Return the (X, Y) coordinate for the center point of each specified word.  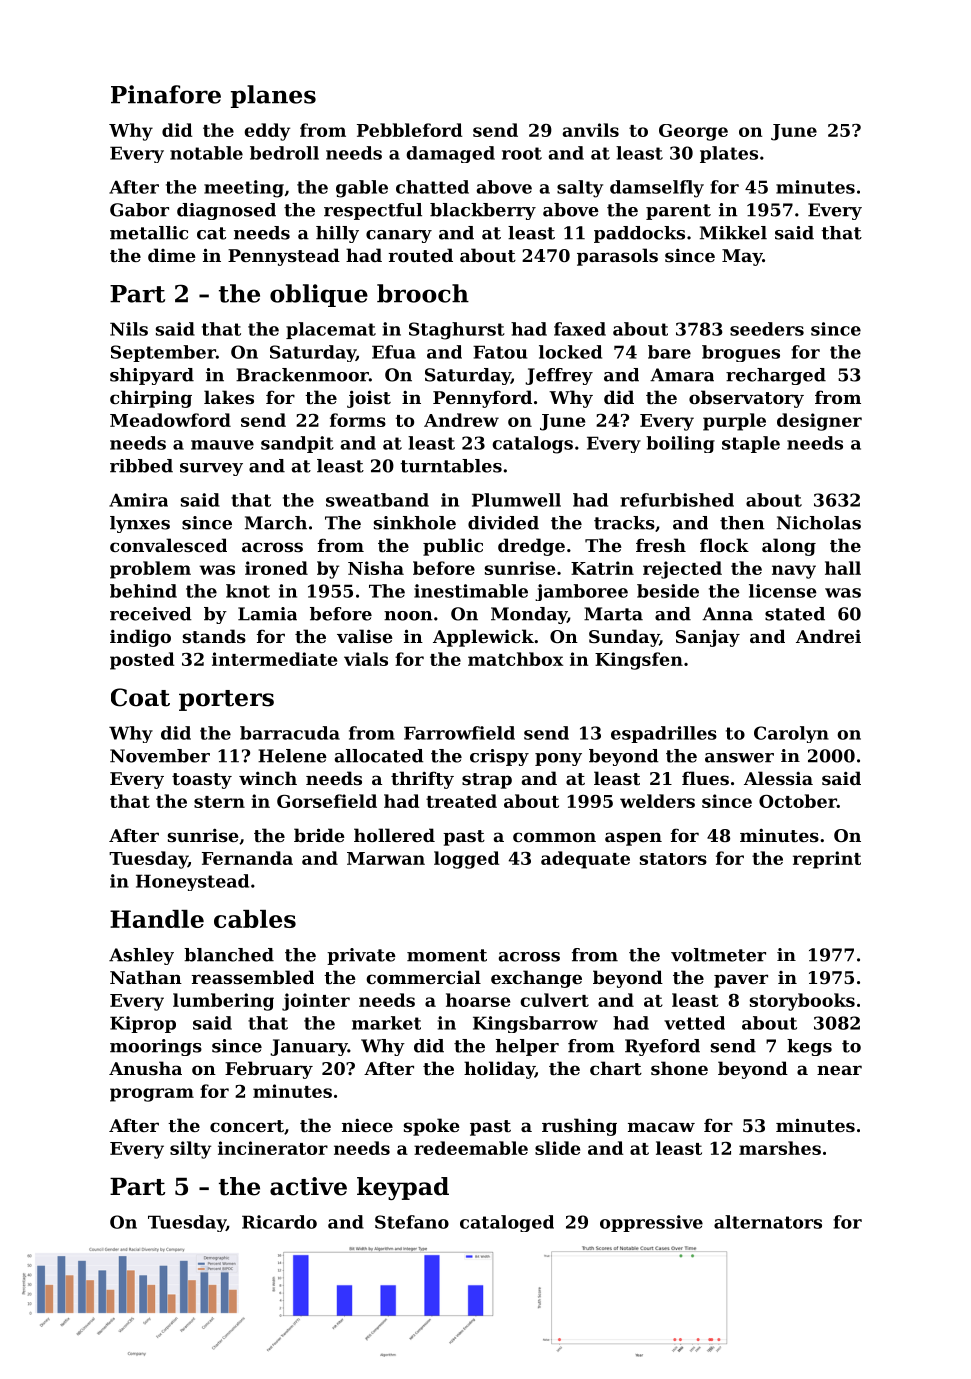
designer (819, 422)
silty (190, 1150)
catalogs (533, 445)
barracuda (290, 733)
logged (467, 860)
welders (657, 801)
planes (273, 96)
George (693, 132)
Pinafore (166, 94)
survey (211, 469)
